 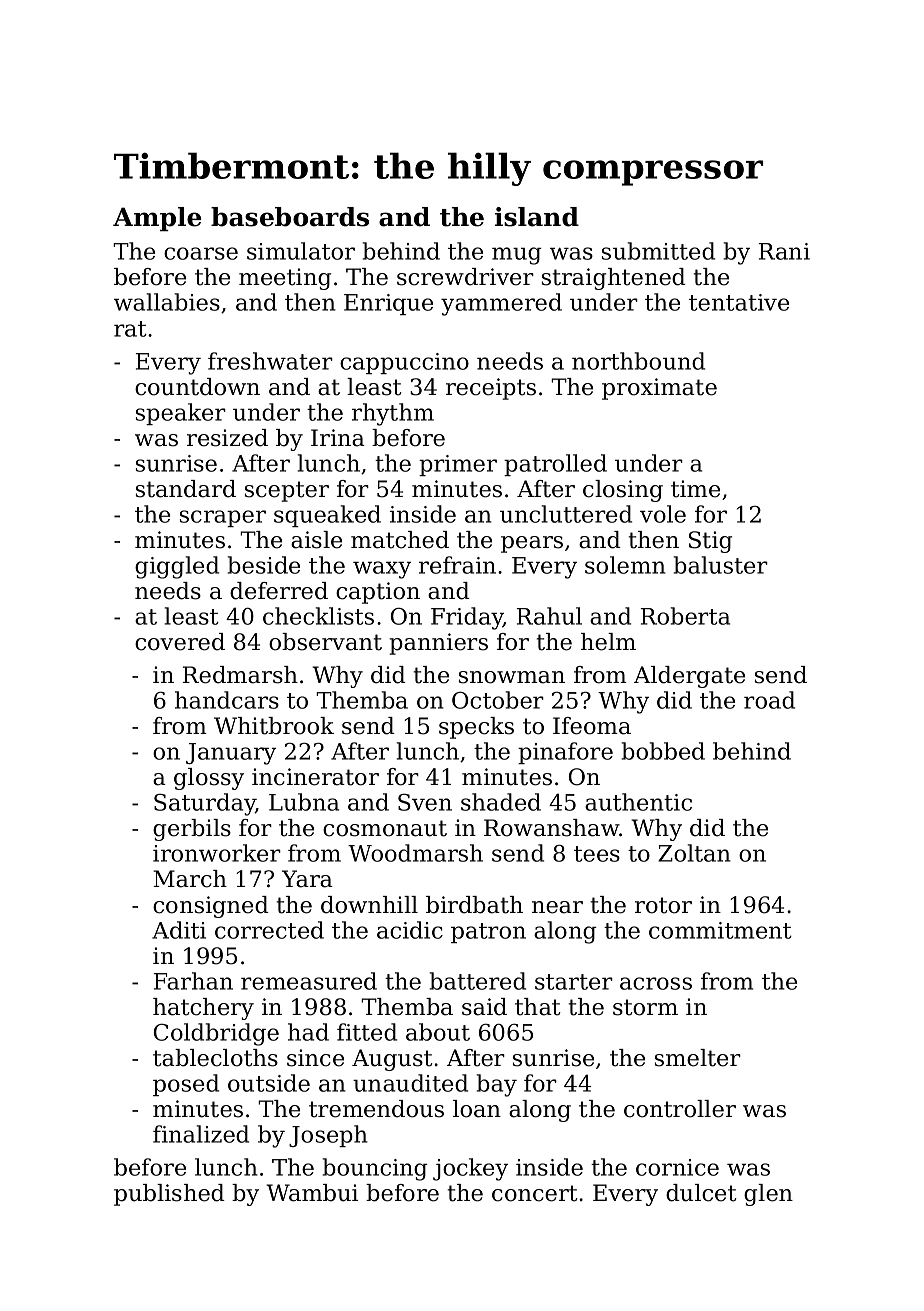 I want to click on storm, so click(x=645, y=1007).
